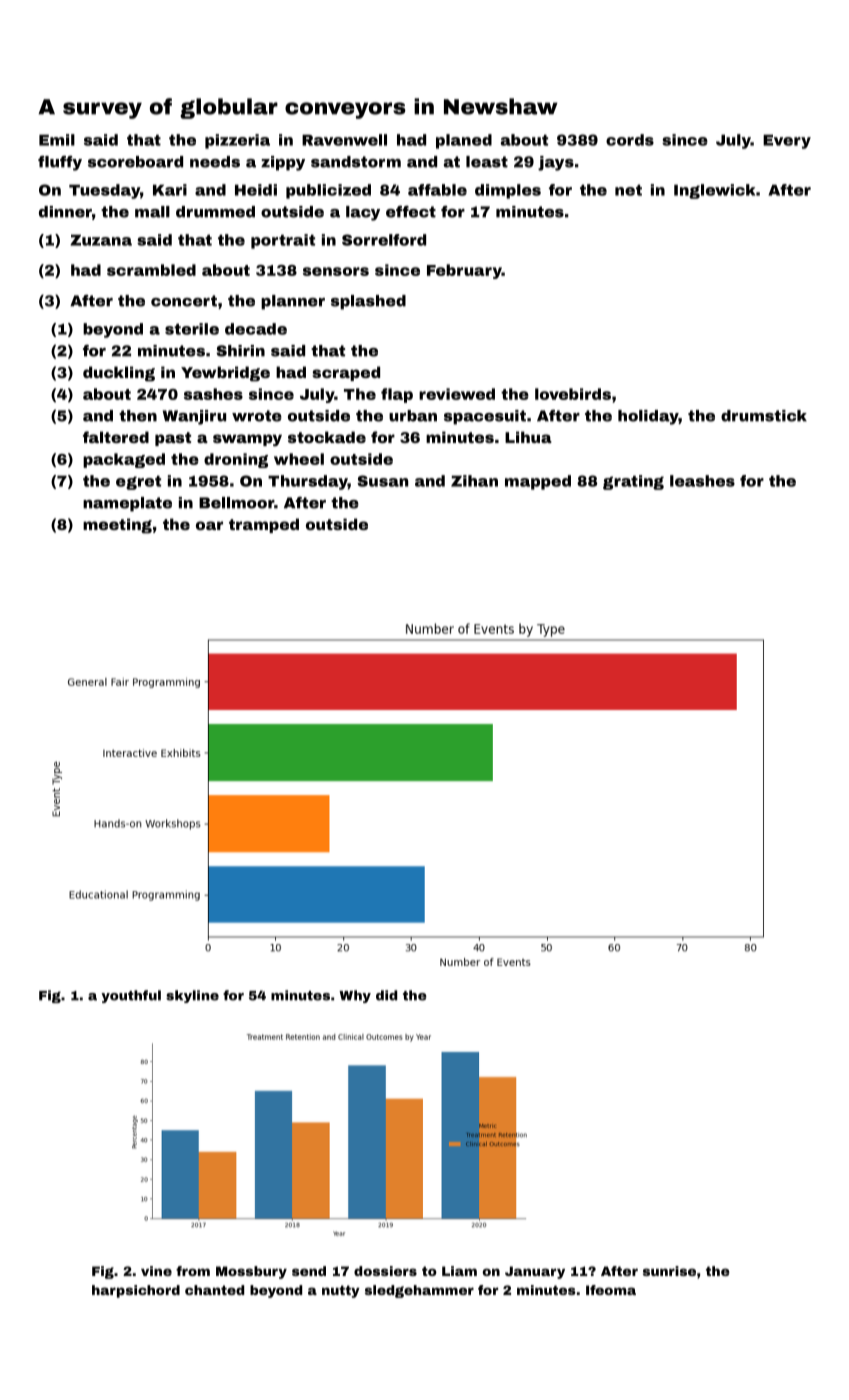 The height and width of the screenshot is (1400, 849). Describe the element at coordinates (702, 481) in the screenshot. I see `leashes` at that location.
